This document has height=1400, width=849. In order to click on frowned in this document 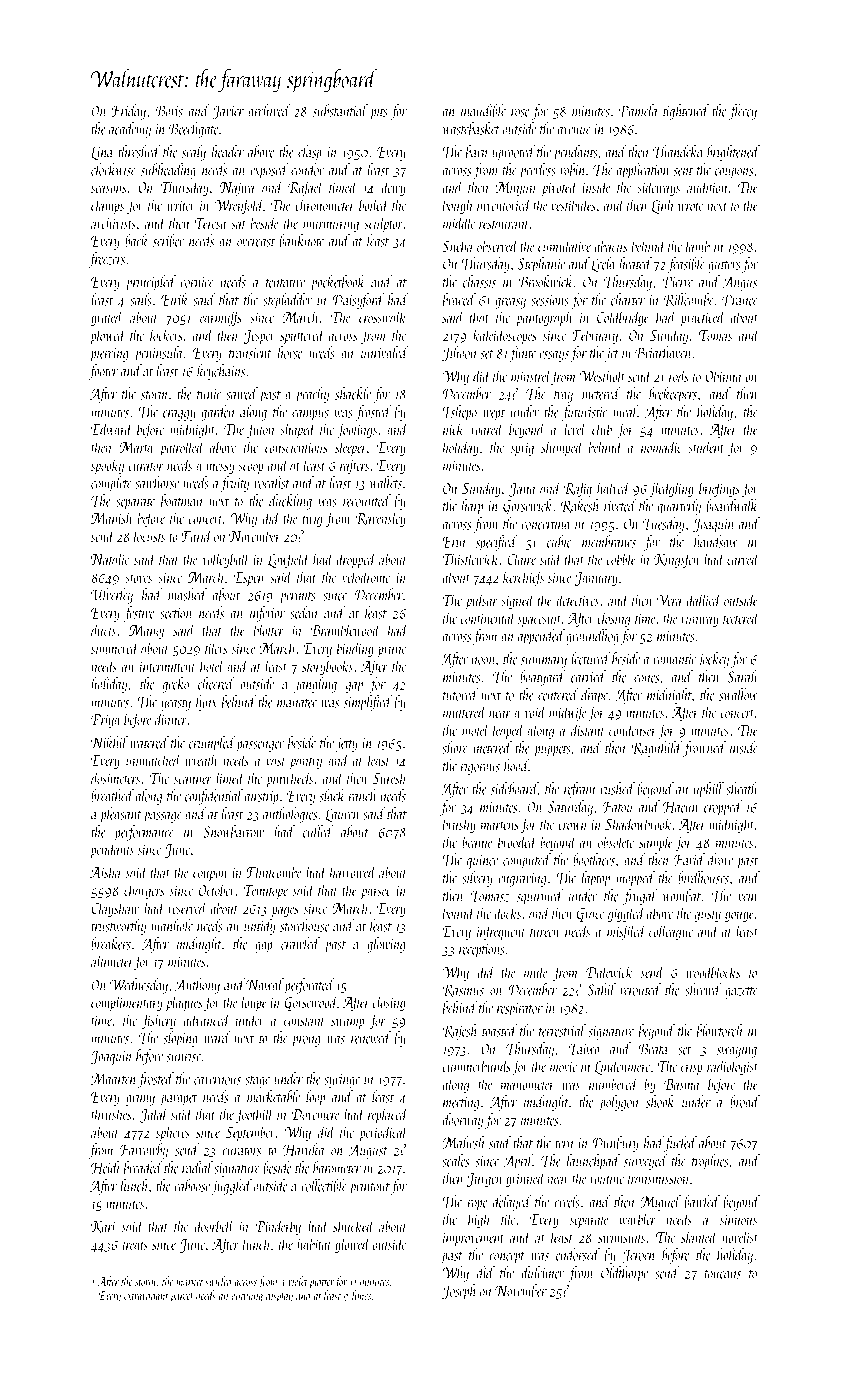, I will do `click(704, 749)`.
